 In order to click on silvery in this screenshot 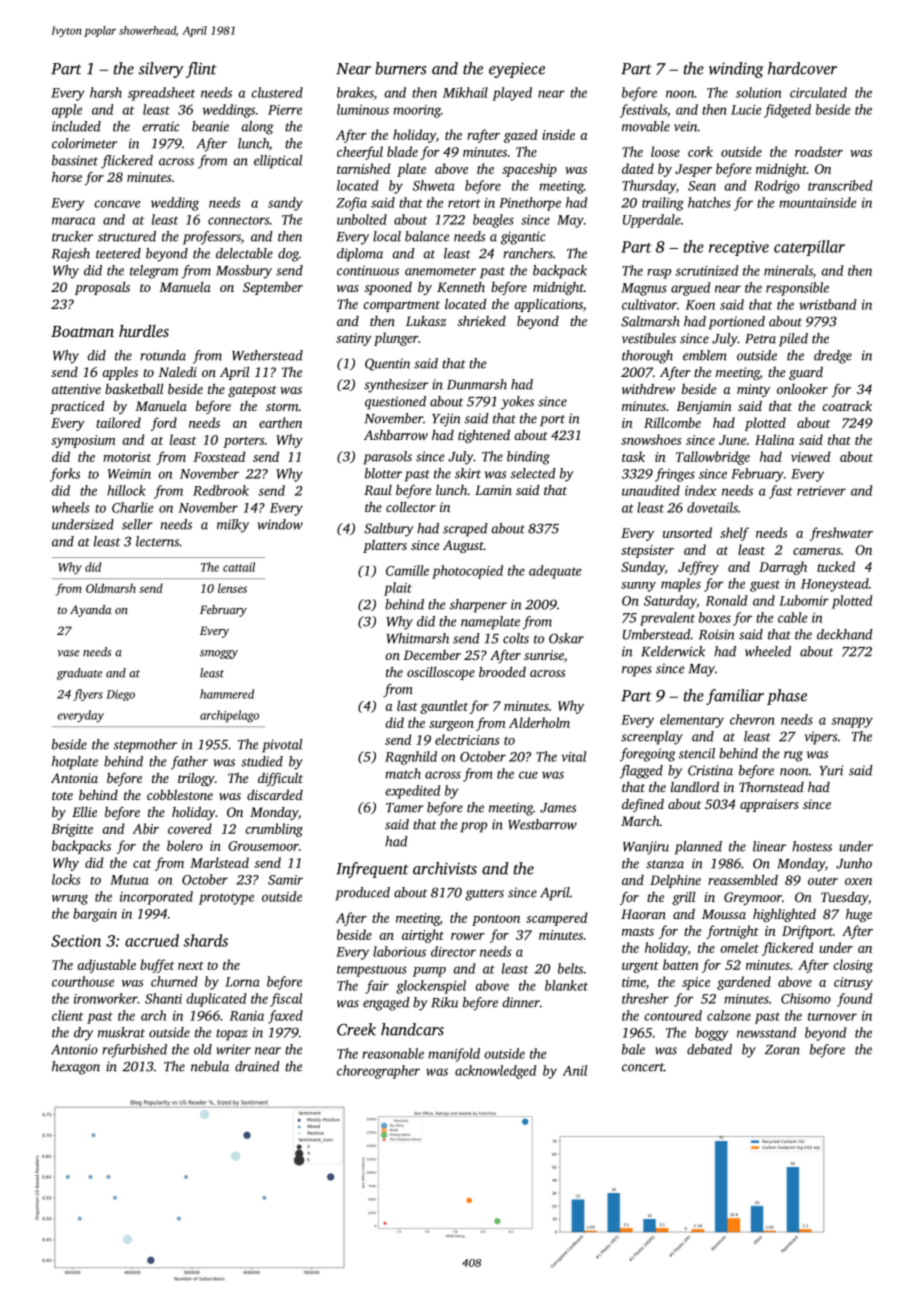, I will do `click(161, 70)`.
